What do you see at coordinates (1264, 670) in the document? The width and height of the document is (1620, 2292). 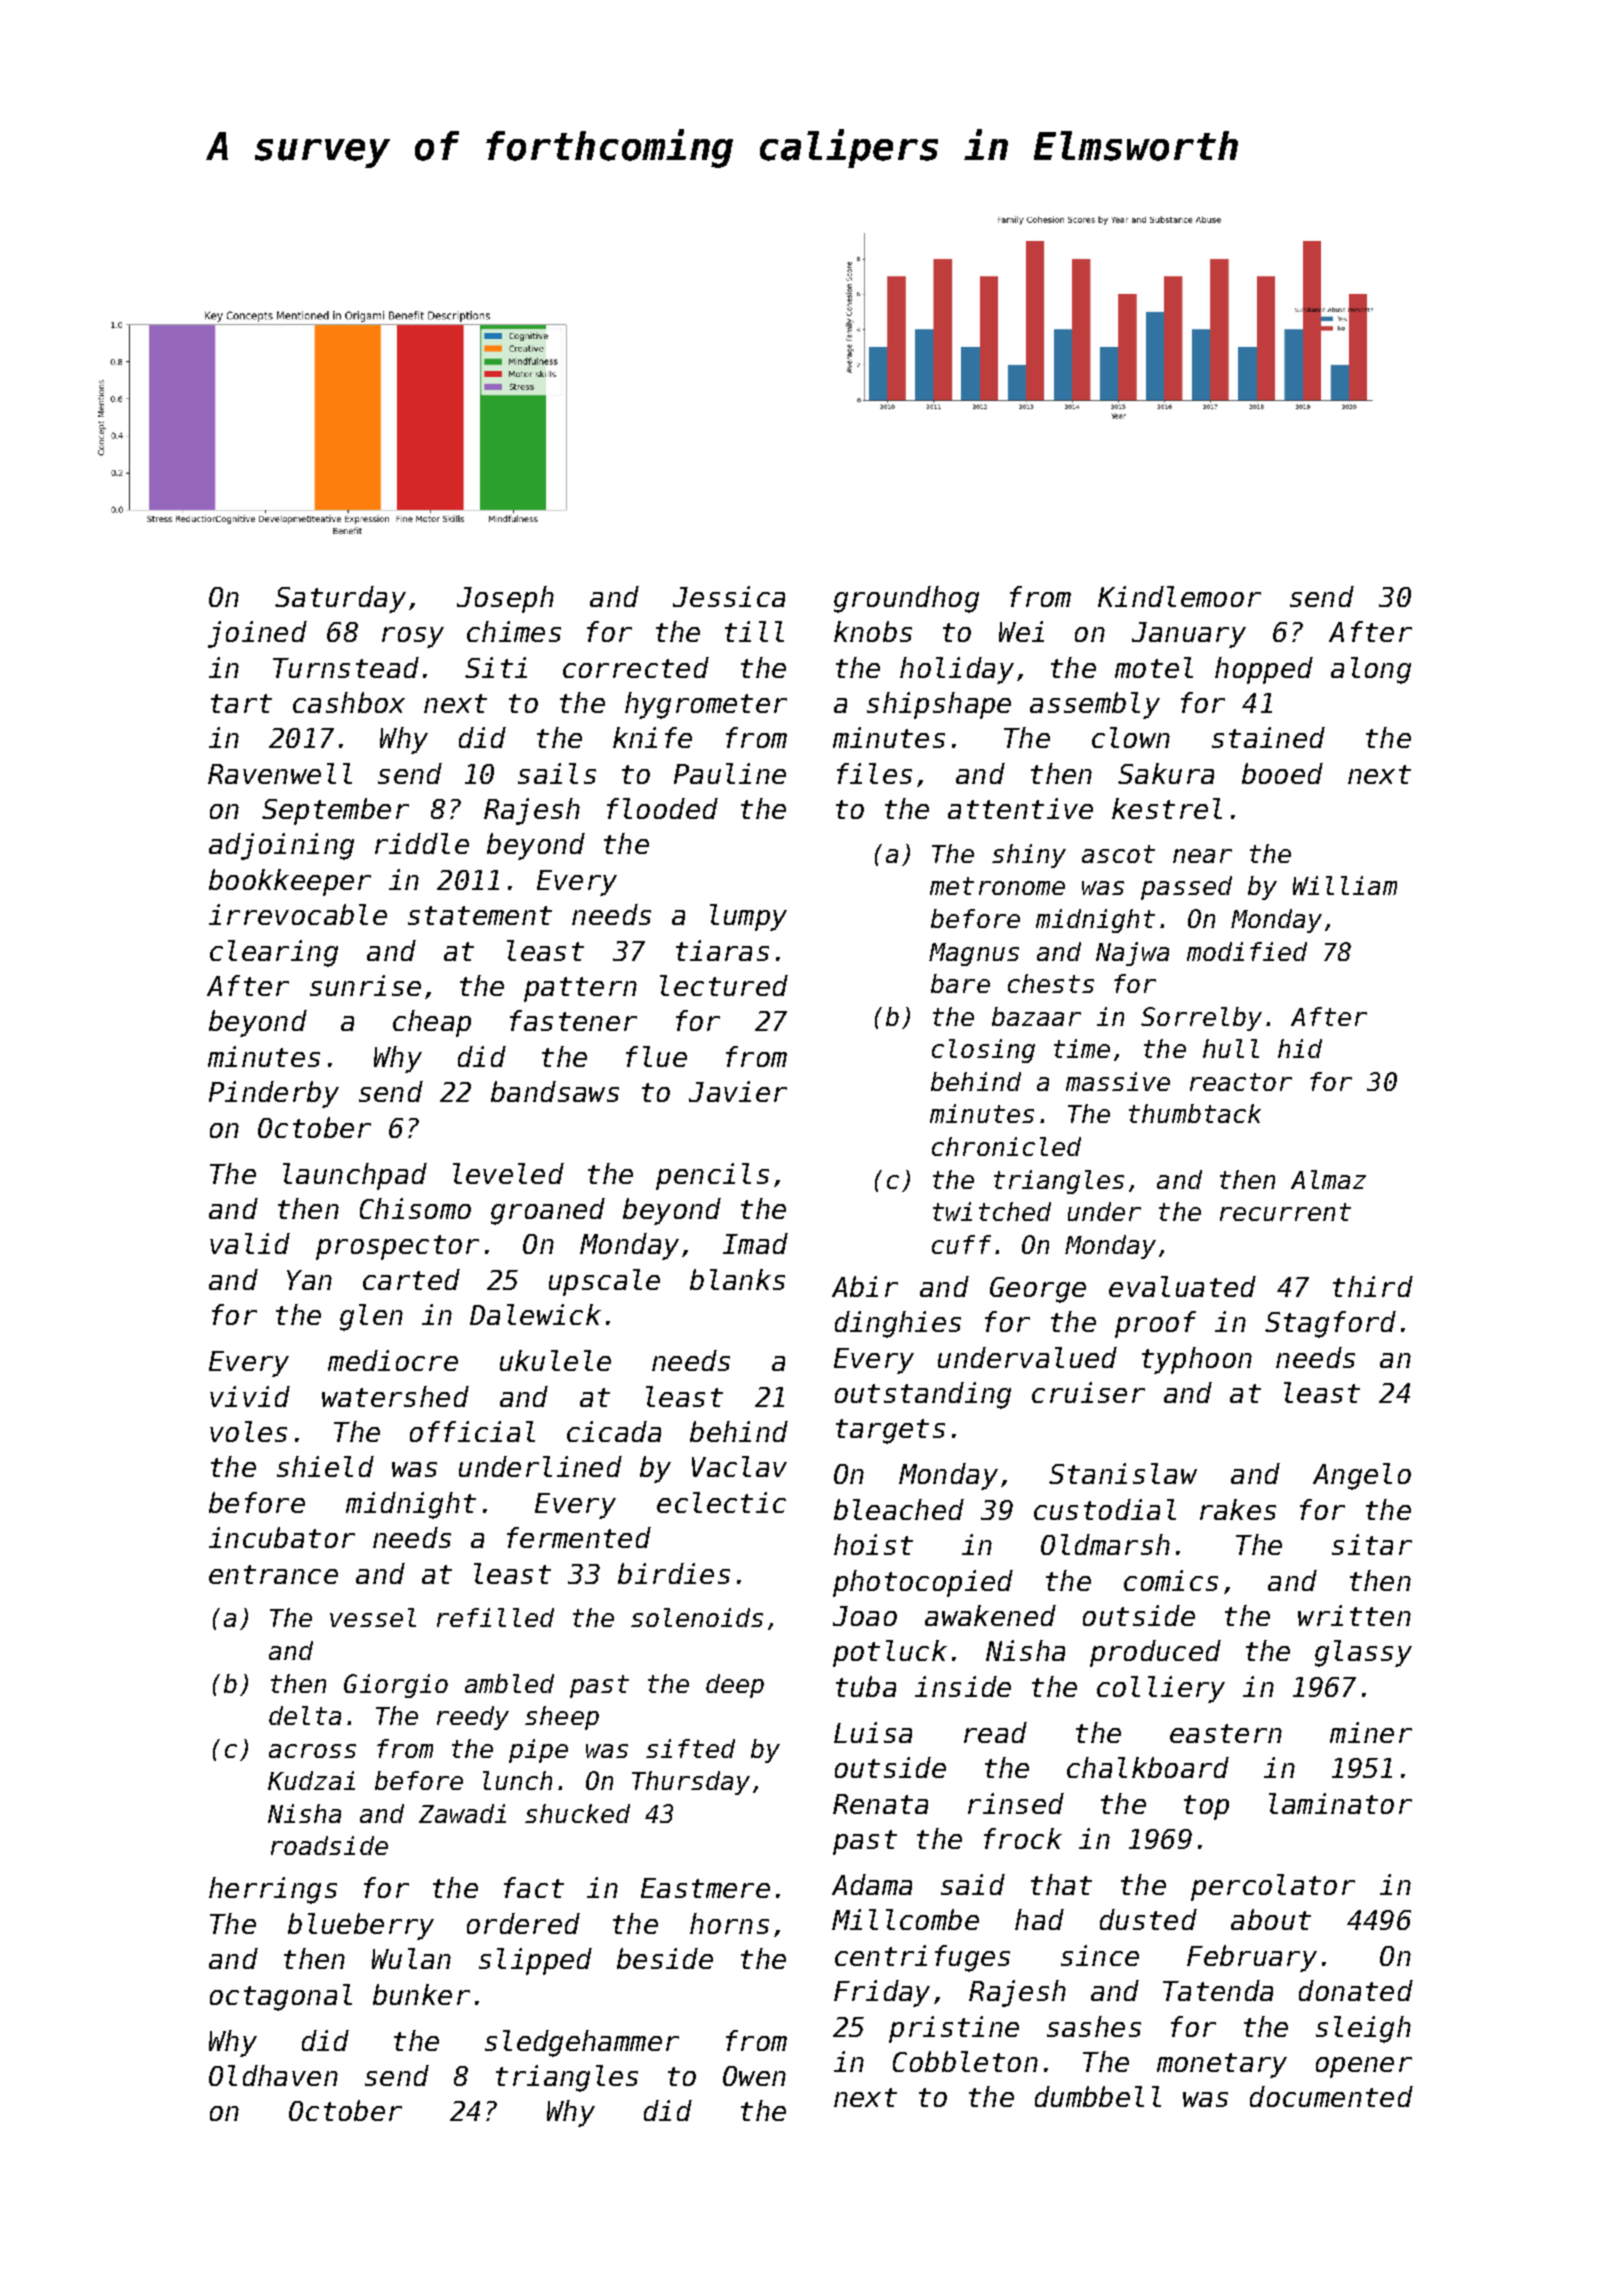 I see `hopped` at bounding box center [1264, 670].
